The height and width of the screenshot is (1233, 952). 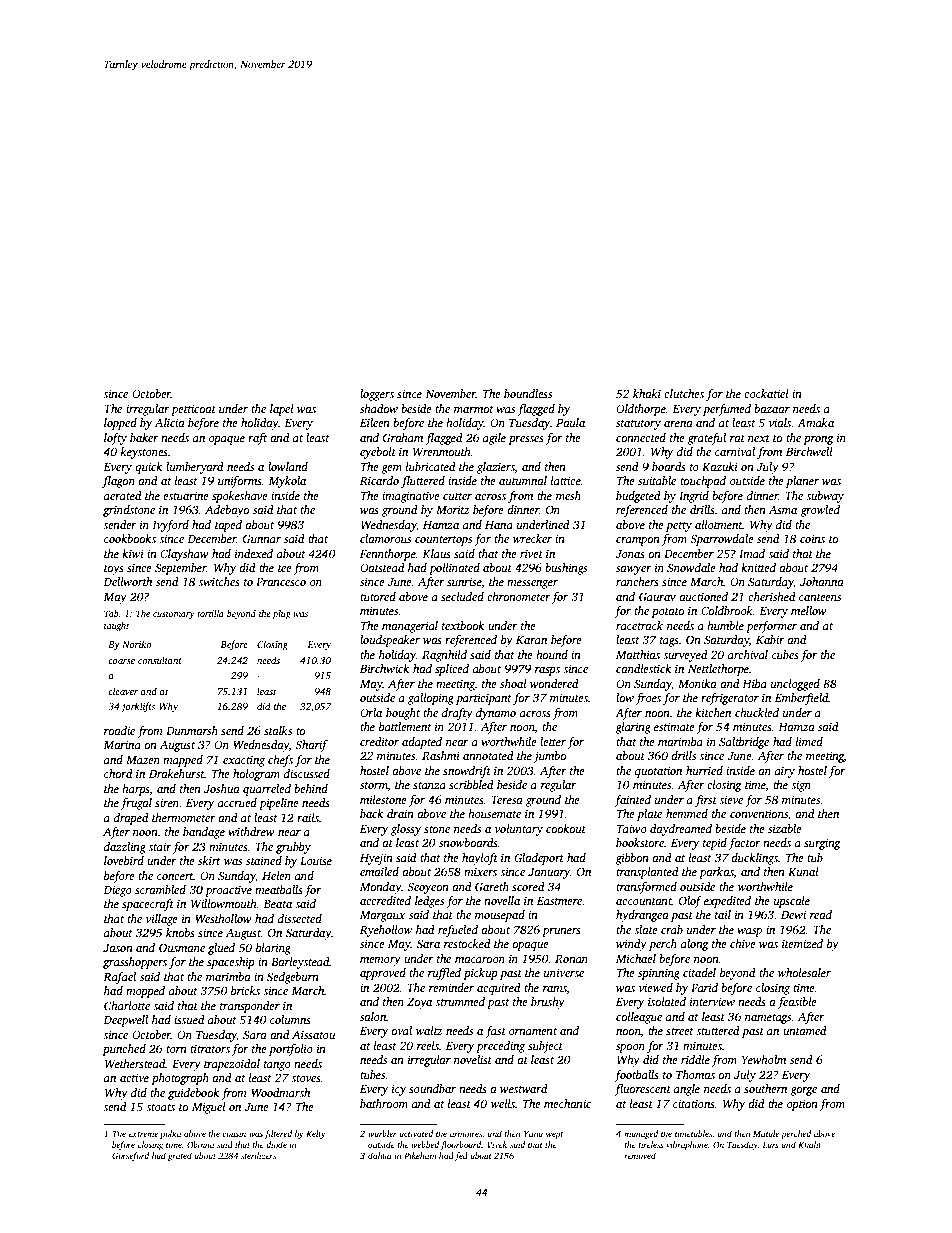 What do you see at coordinates (704, 987) in the screenshot?
I see `Farid` at bounding box center [704, 987].
